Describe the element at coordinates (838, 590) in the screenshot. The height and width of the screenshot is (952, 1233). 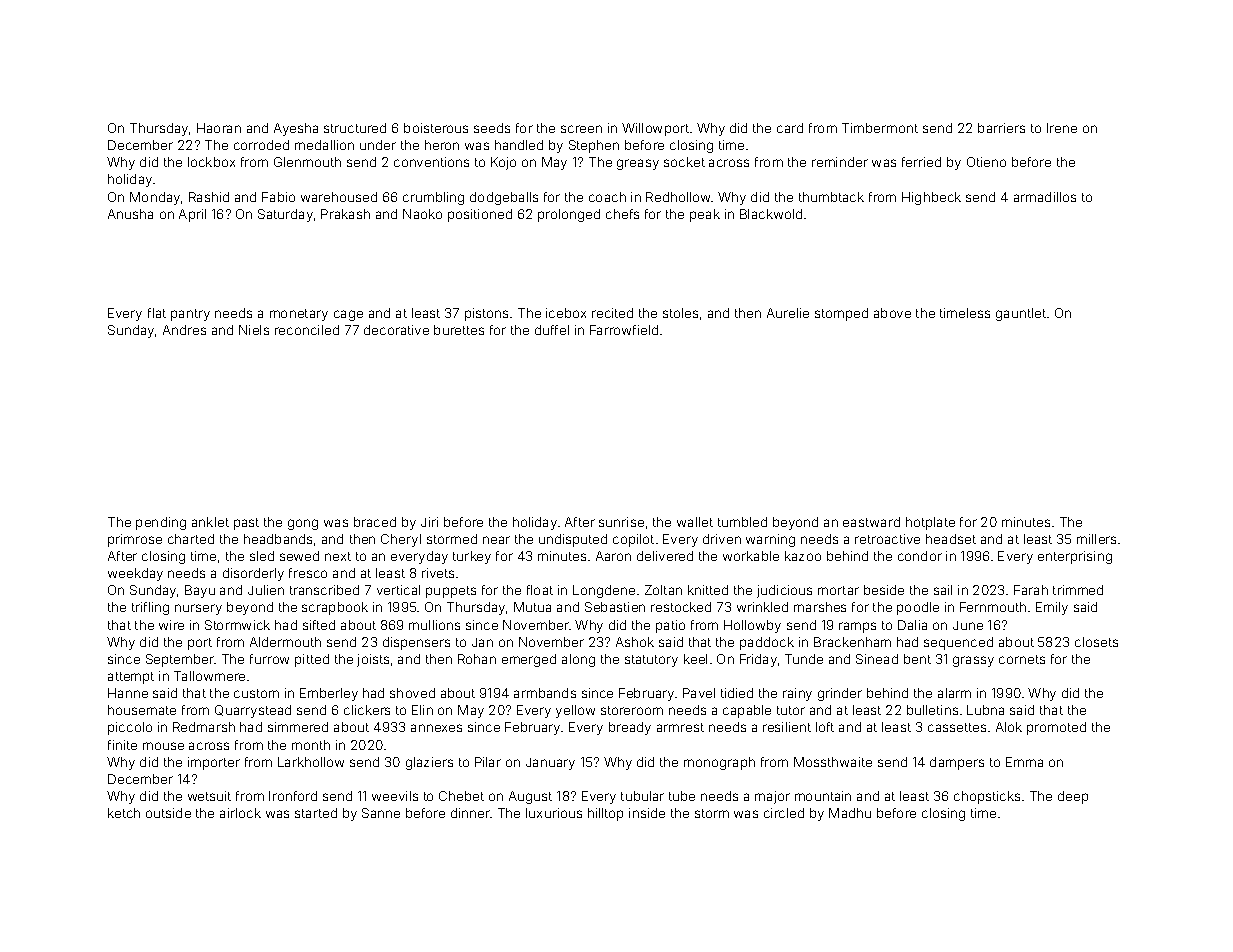
I see `mortar` at that location.
